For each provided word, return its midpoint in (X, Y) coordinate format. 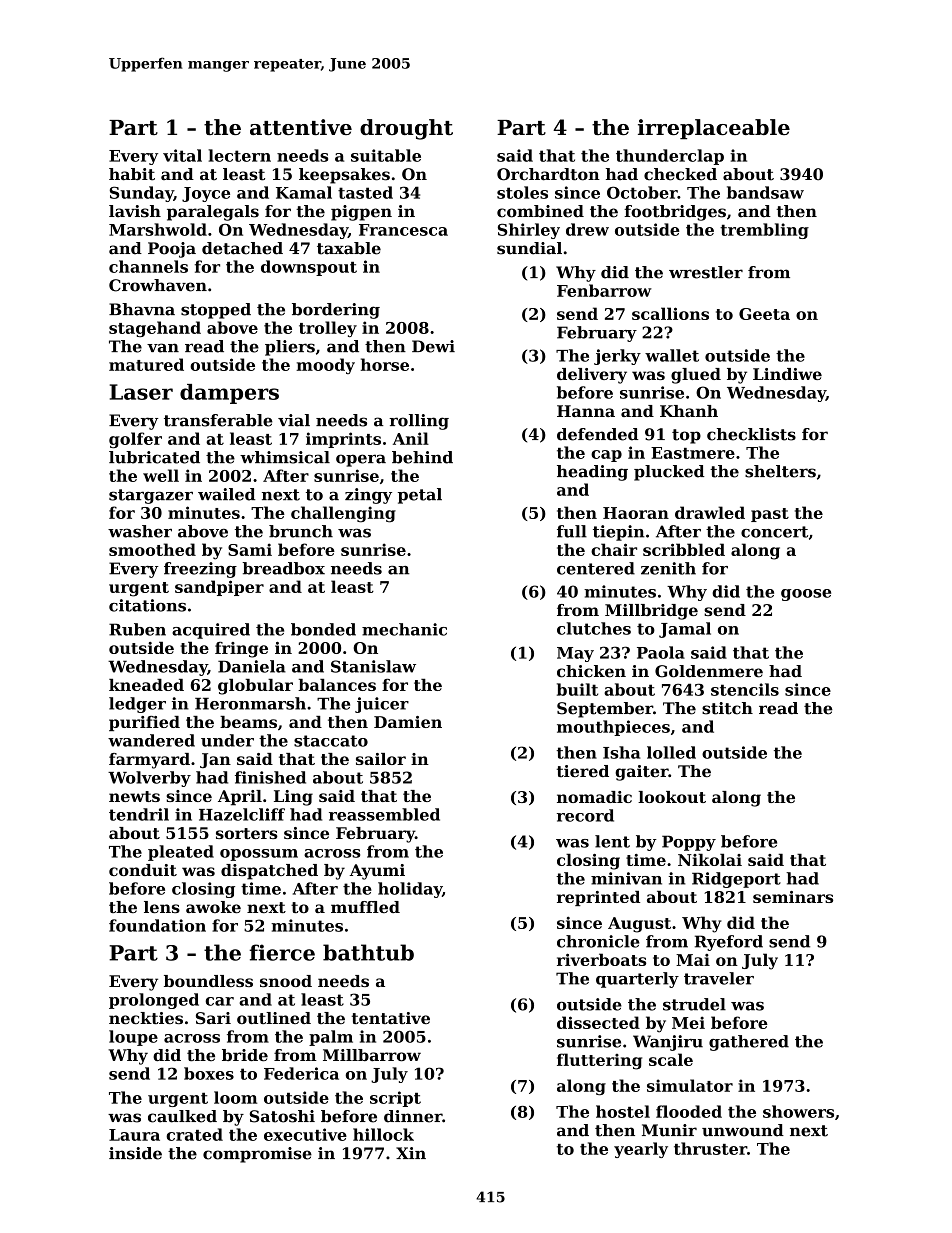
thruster (710, 1148)
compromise (257, 1155)
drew (587, 229)
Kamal (304, 192)
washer (140, 531)
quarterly (637, 980)
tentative (391, 1018)
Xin (411, 1153)
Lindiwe (787, 374)
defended (597, 434)
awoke (213, 907)
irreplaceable (714, 129)
